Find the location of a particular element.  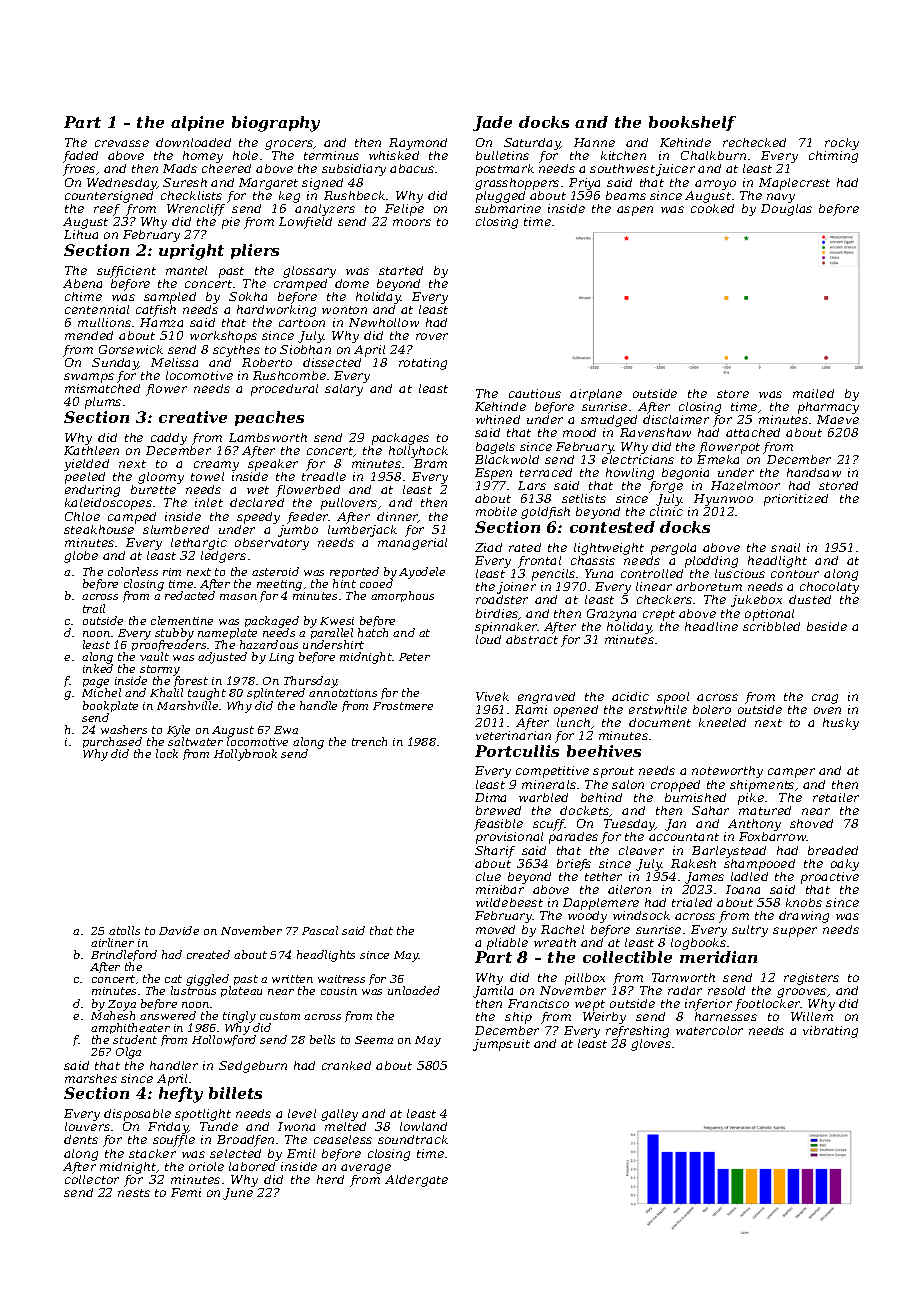

rocky is located at coordinates (842, 144).
